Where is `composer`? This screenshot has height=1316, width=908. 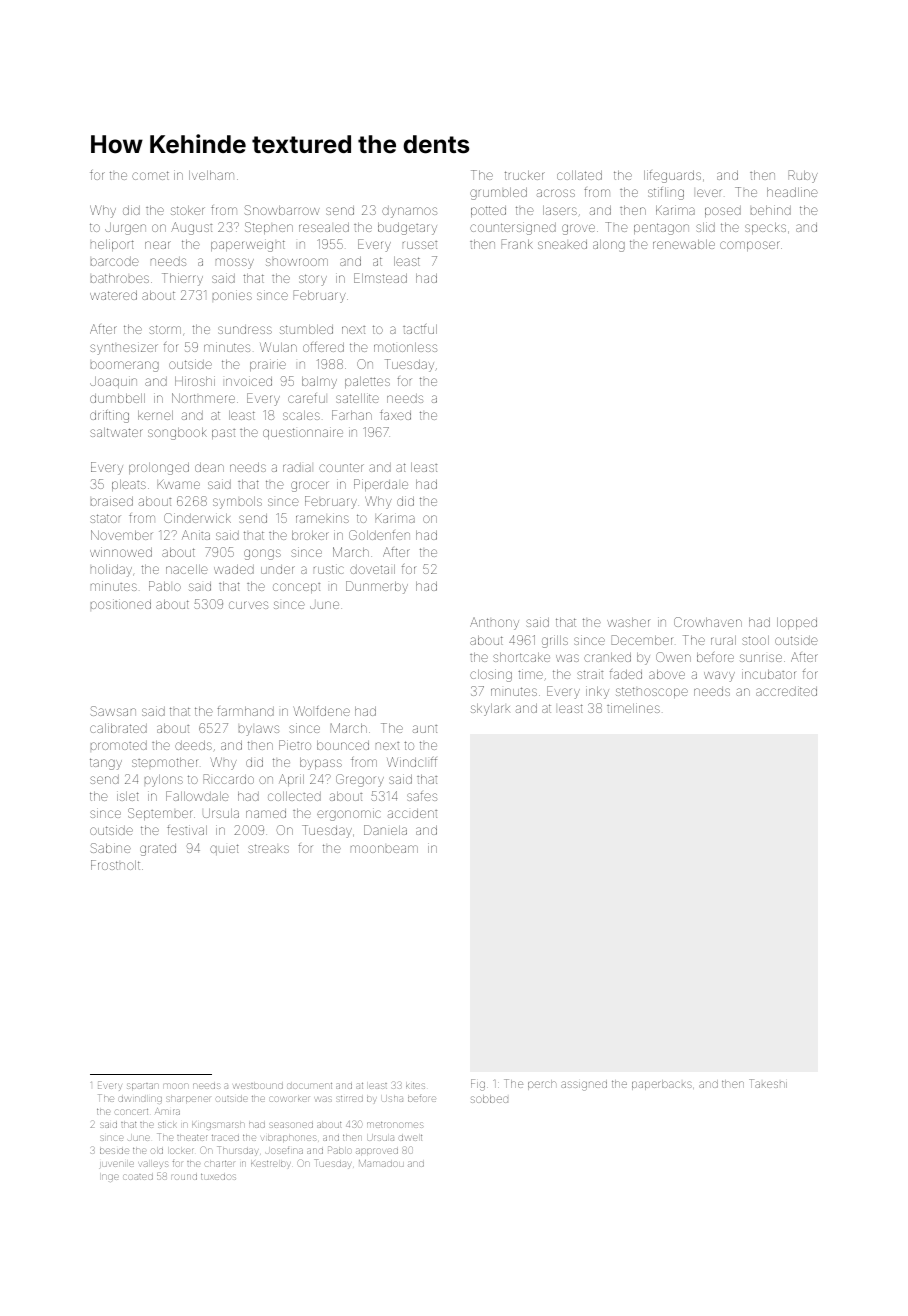
composer is located at coordinates (750, 246).
